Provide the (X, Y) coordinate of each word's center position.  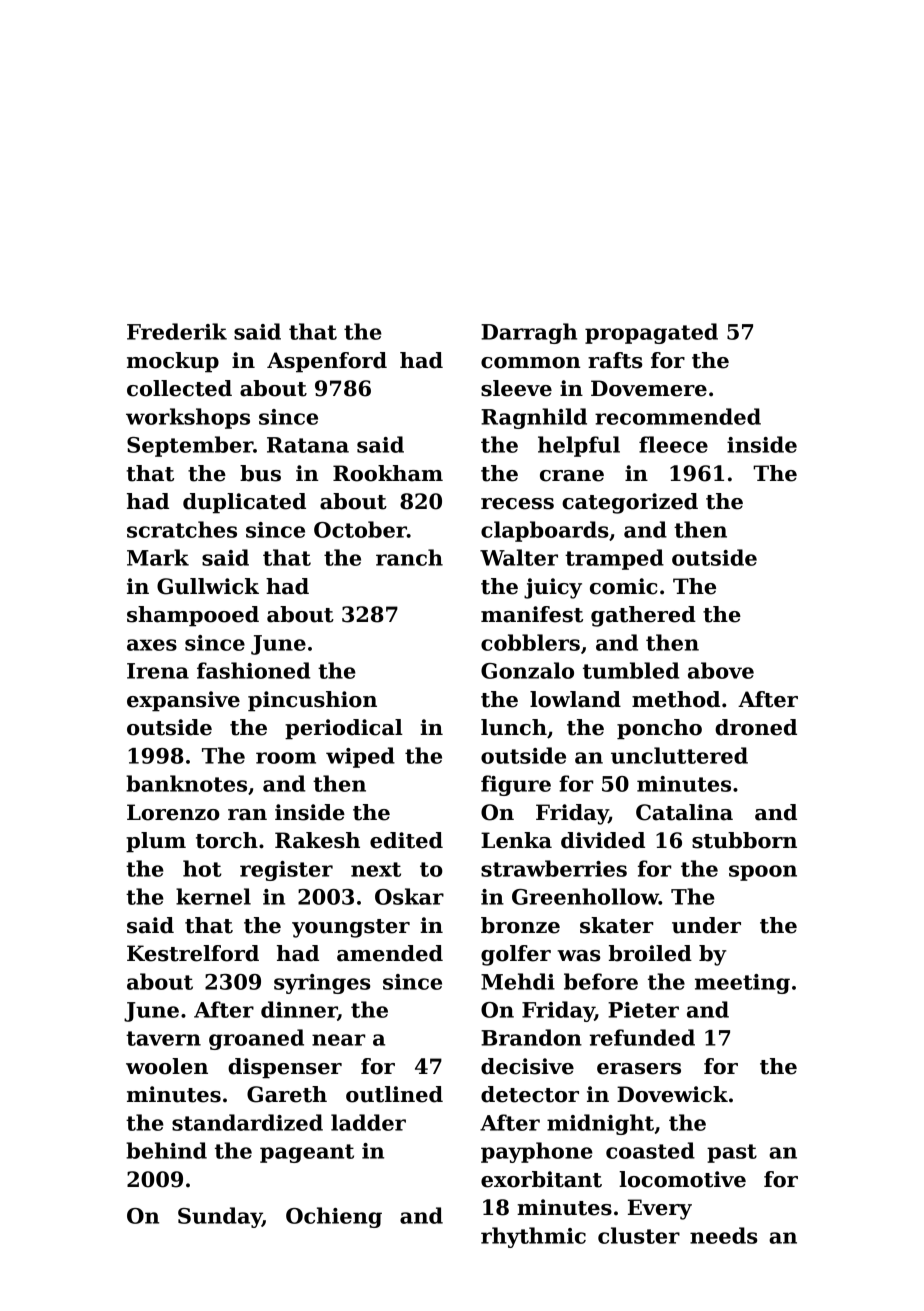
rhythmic (533, 1237)
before (601, 981)
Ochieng (334, 1217)
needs (724, 1235)
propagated (651, 333)
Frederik (177, 331)
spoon (763, 873)
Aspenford (327, 362)
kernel (213, 896)
